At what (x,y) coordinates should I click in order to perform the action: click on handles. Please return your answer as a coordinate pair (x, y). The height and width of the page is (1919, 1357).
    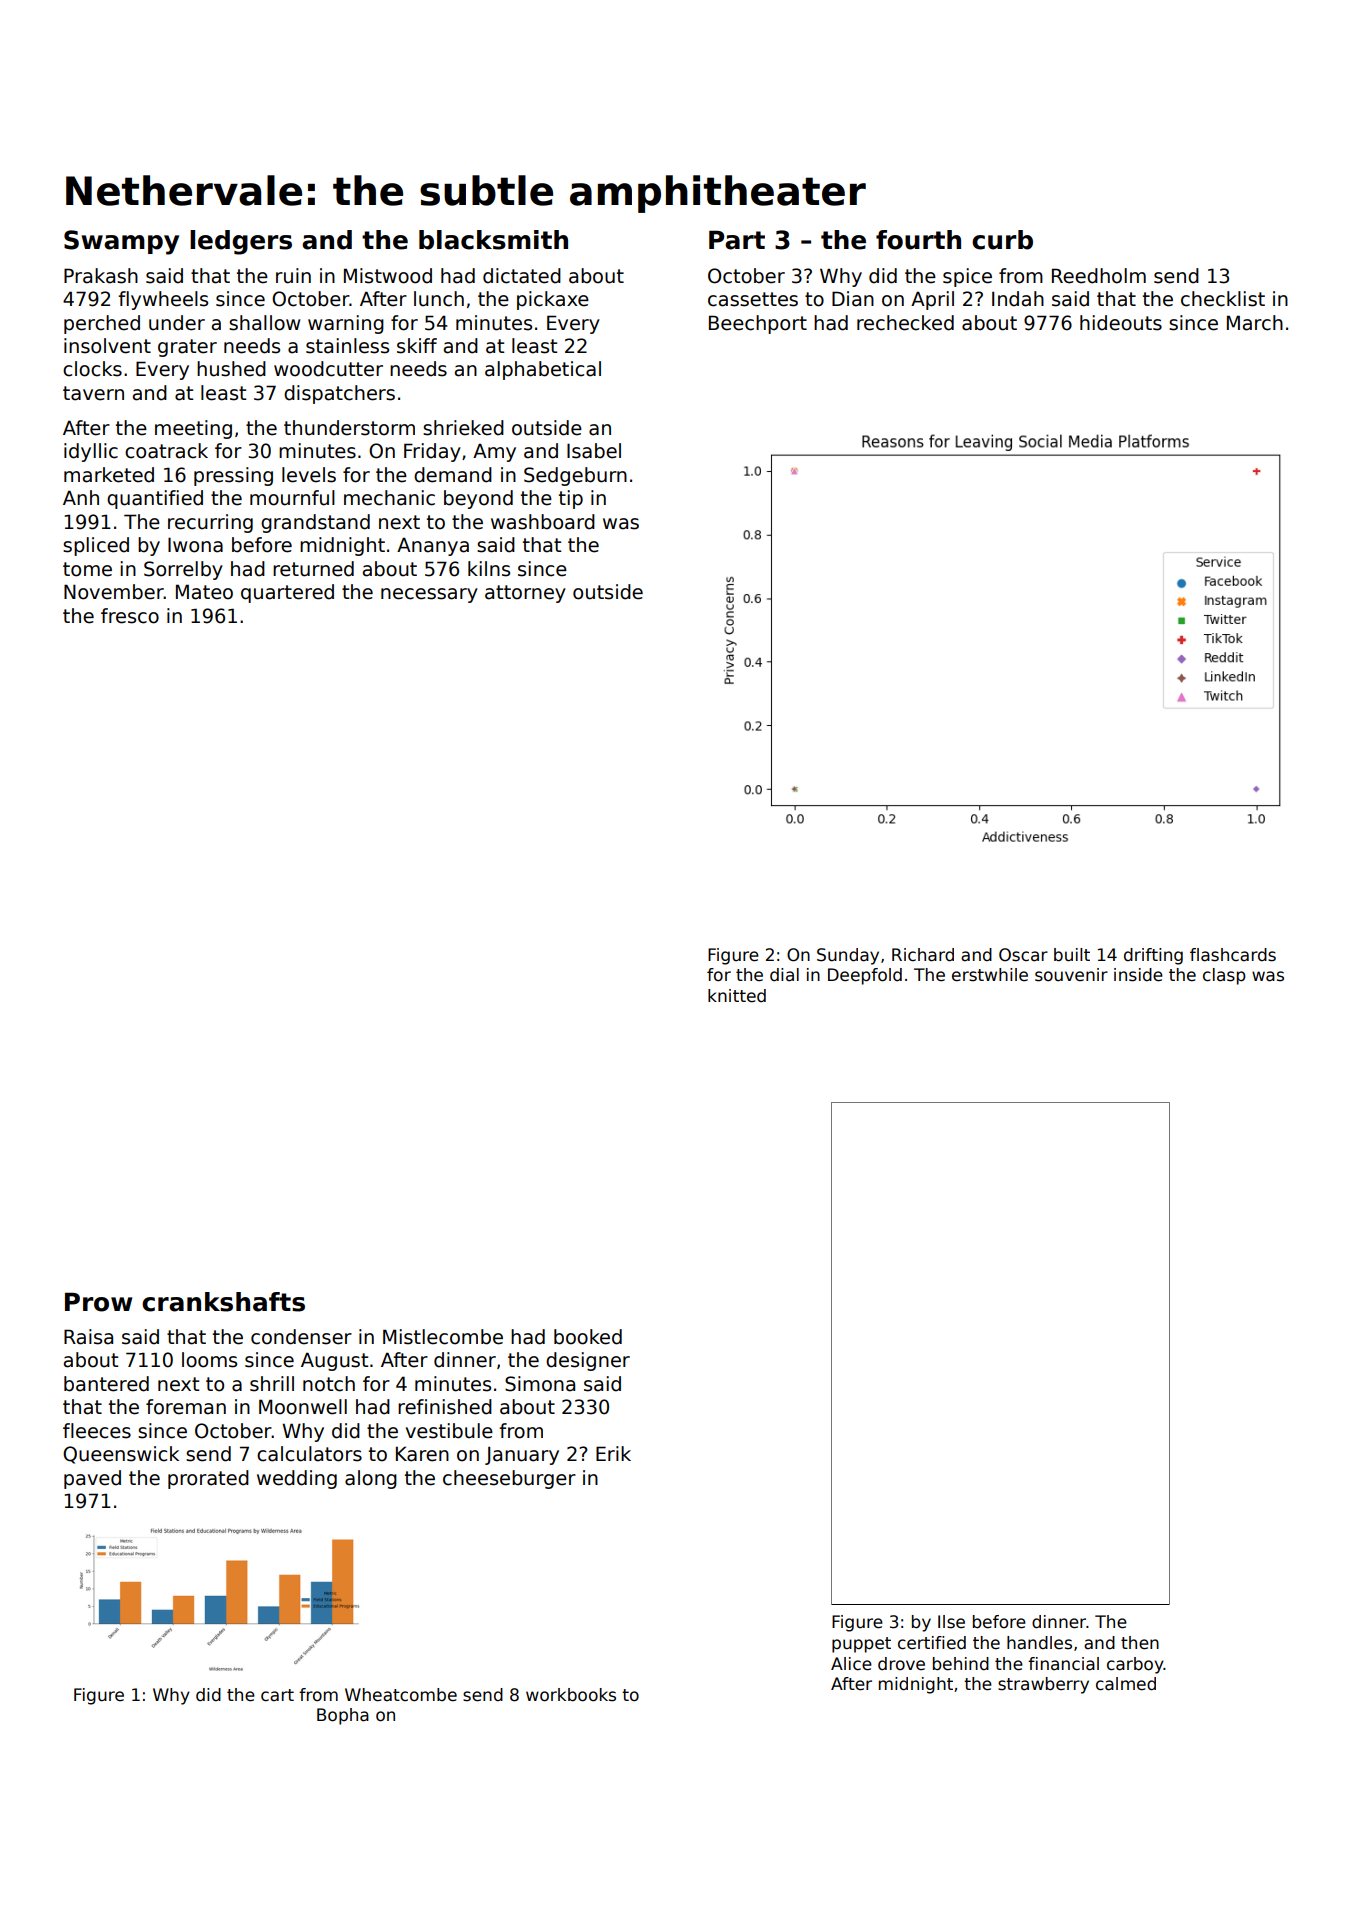
    Looking at the image, I should click on (1039, 1643).
